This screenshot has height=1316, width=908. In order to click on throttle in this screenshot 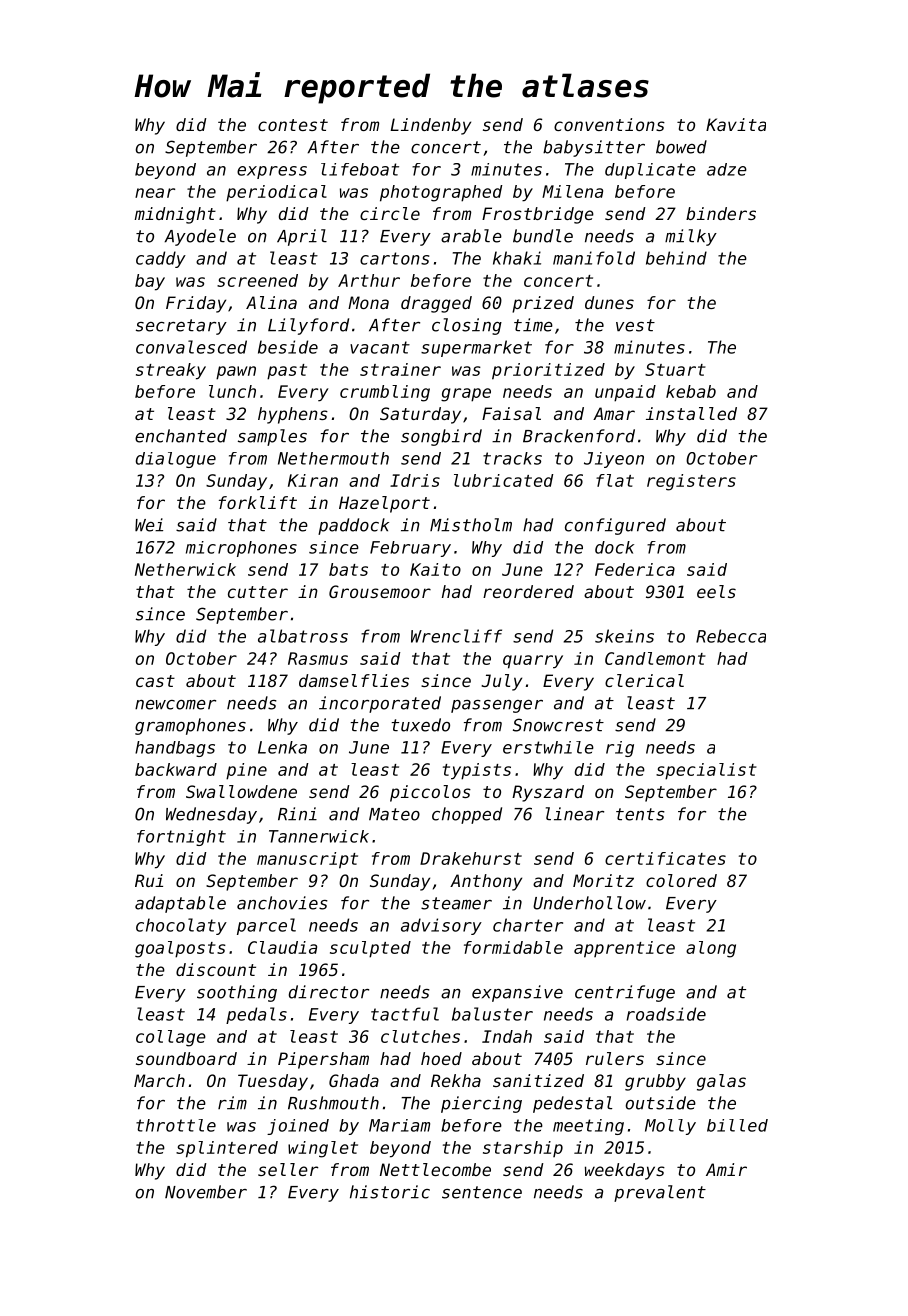, I will do `click(176, 1125)`.
